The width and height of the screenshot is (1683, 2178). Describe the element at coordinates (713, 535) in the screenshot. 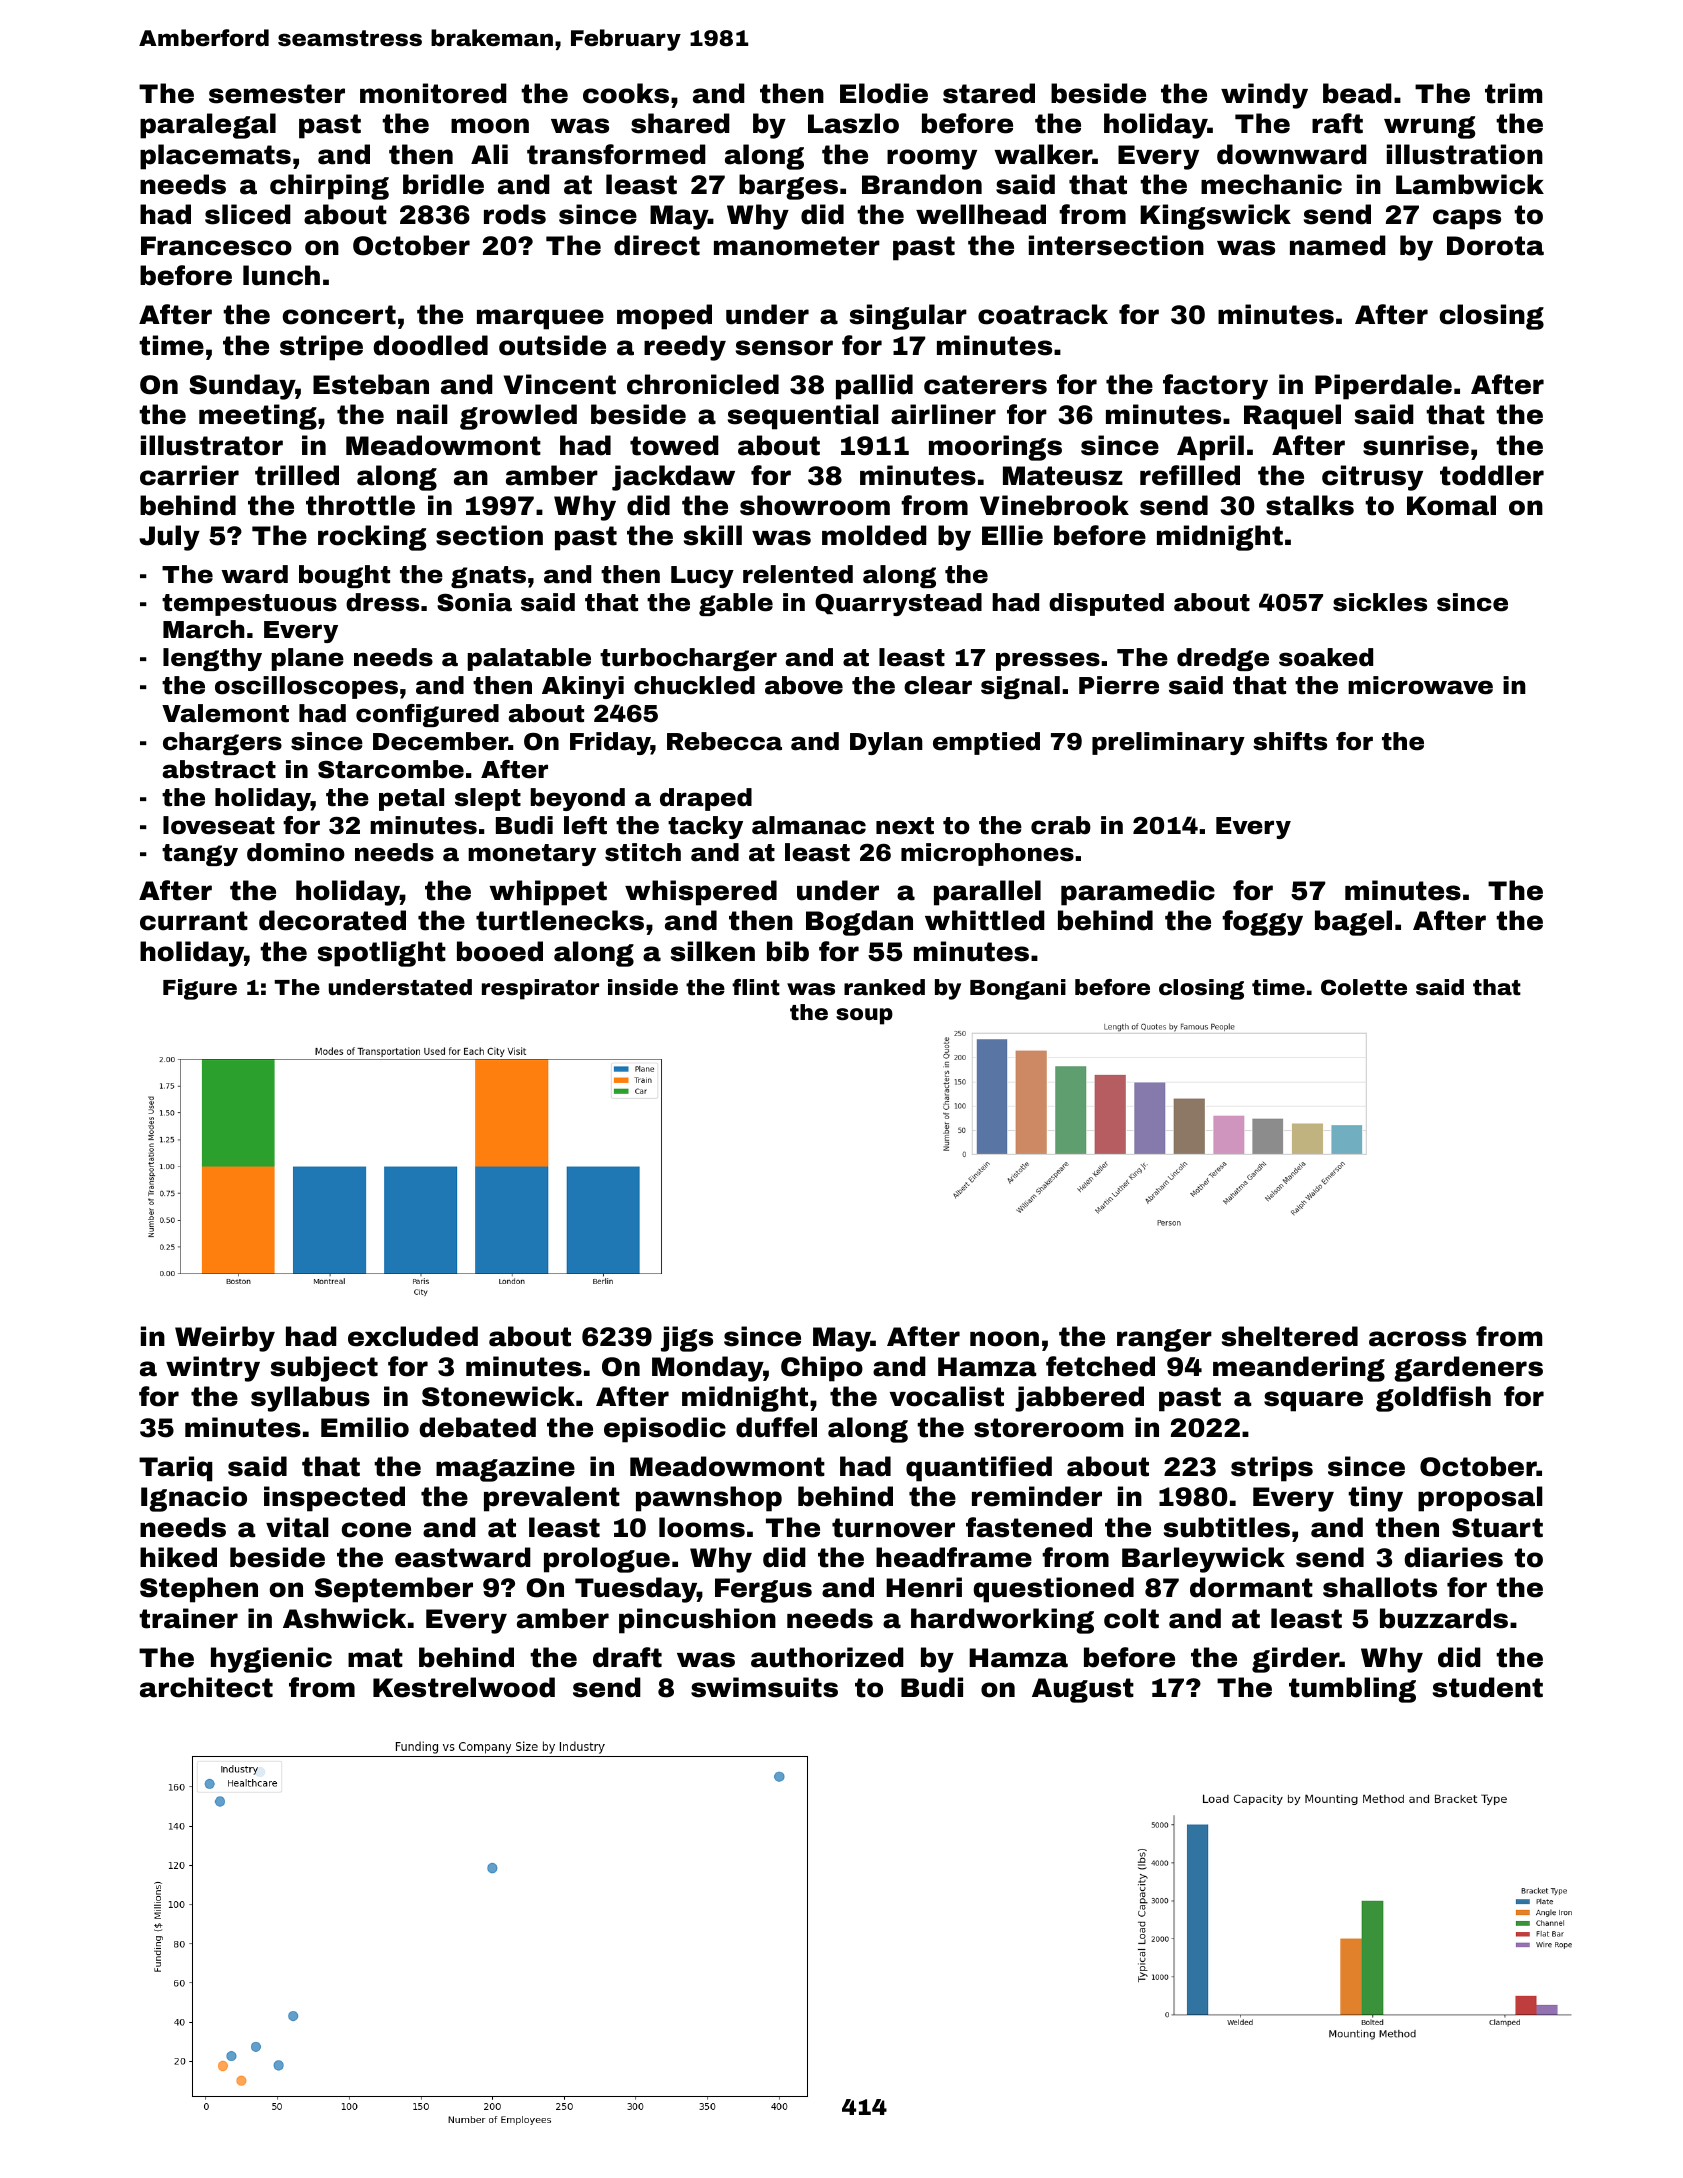

I see `skill` at that location.
